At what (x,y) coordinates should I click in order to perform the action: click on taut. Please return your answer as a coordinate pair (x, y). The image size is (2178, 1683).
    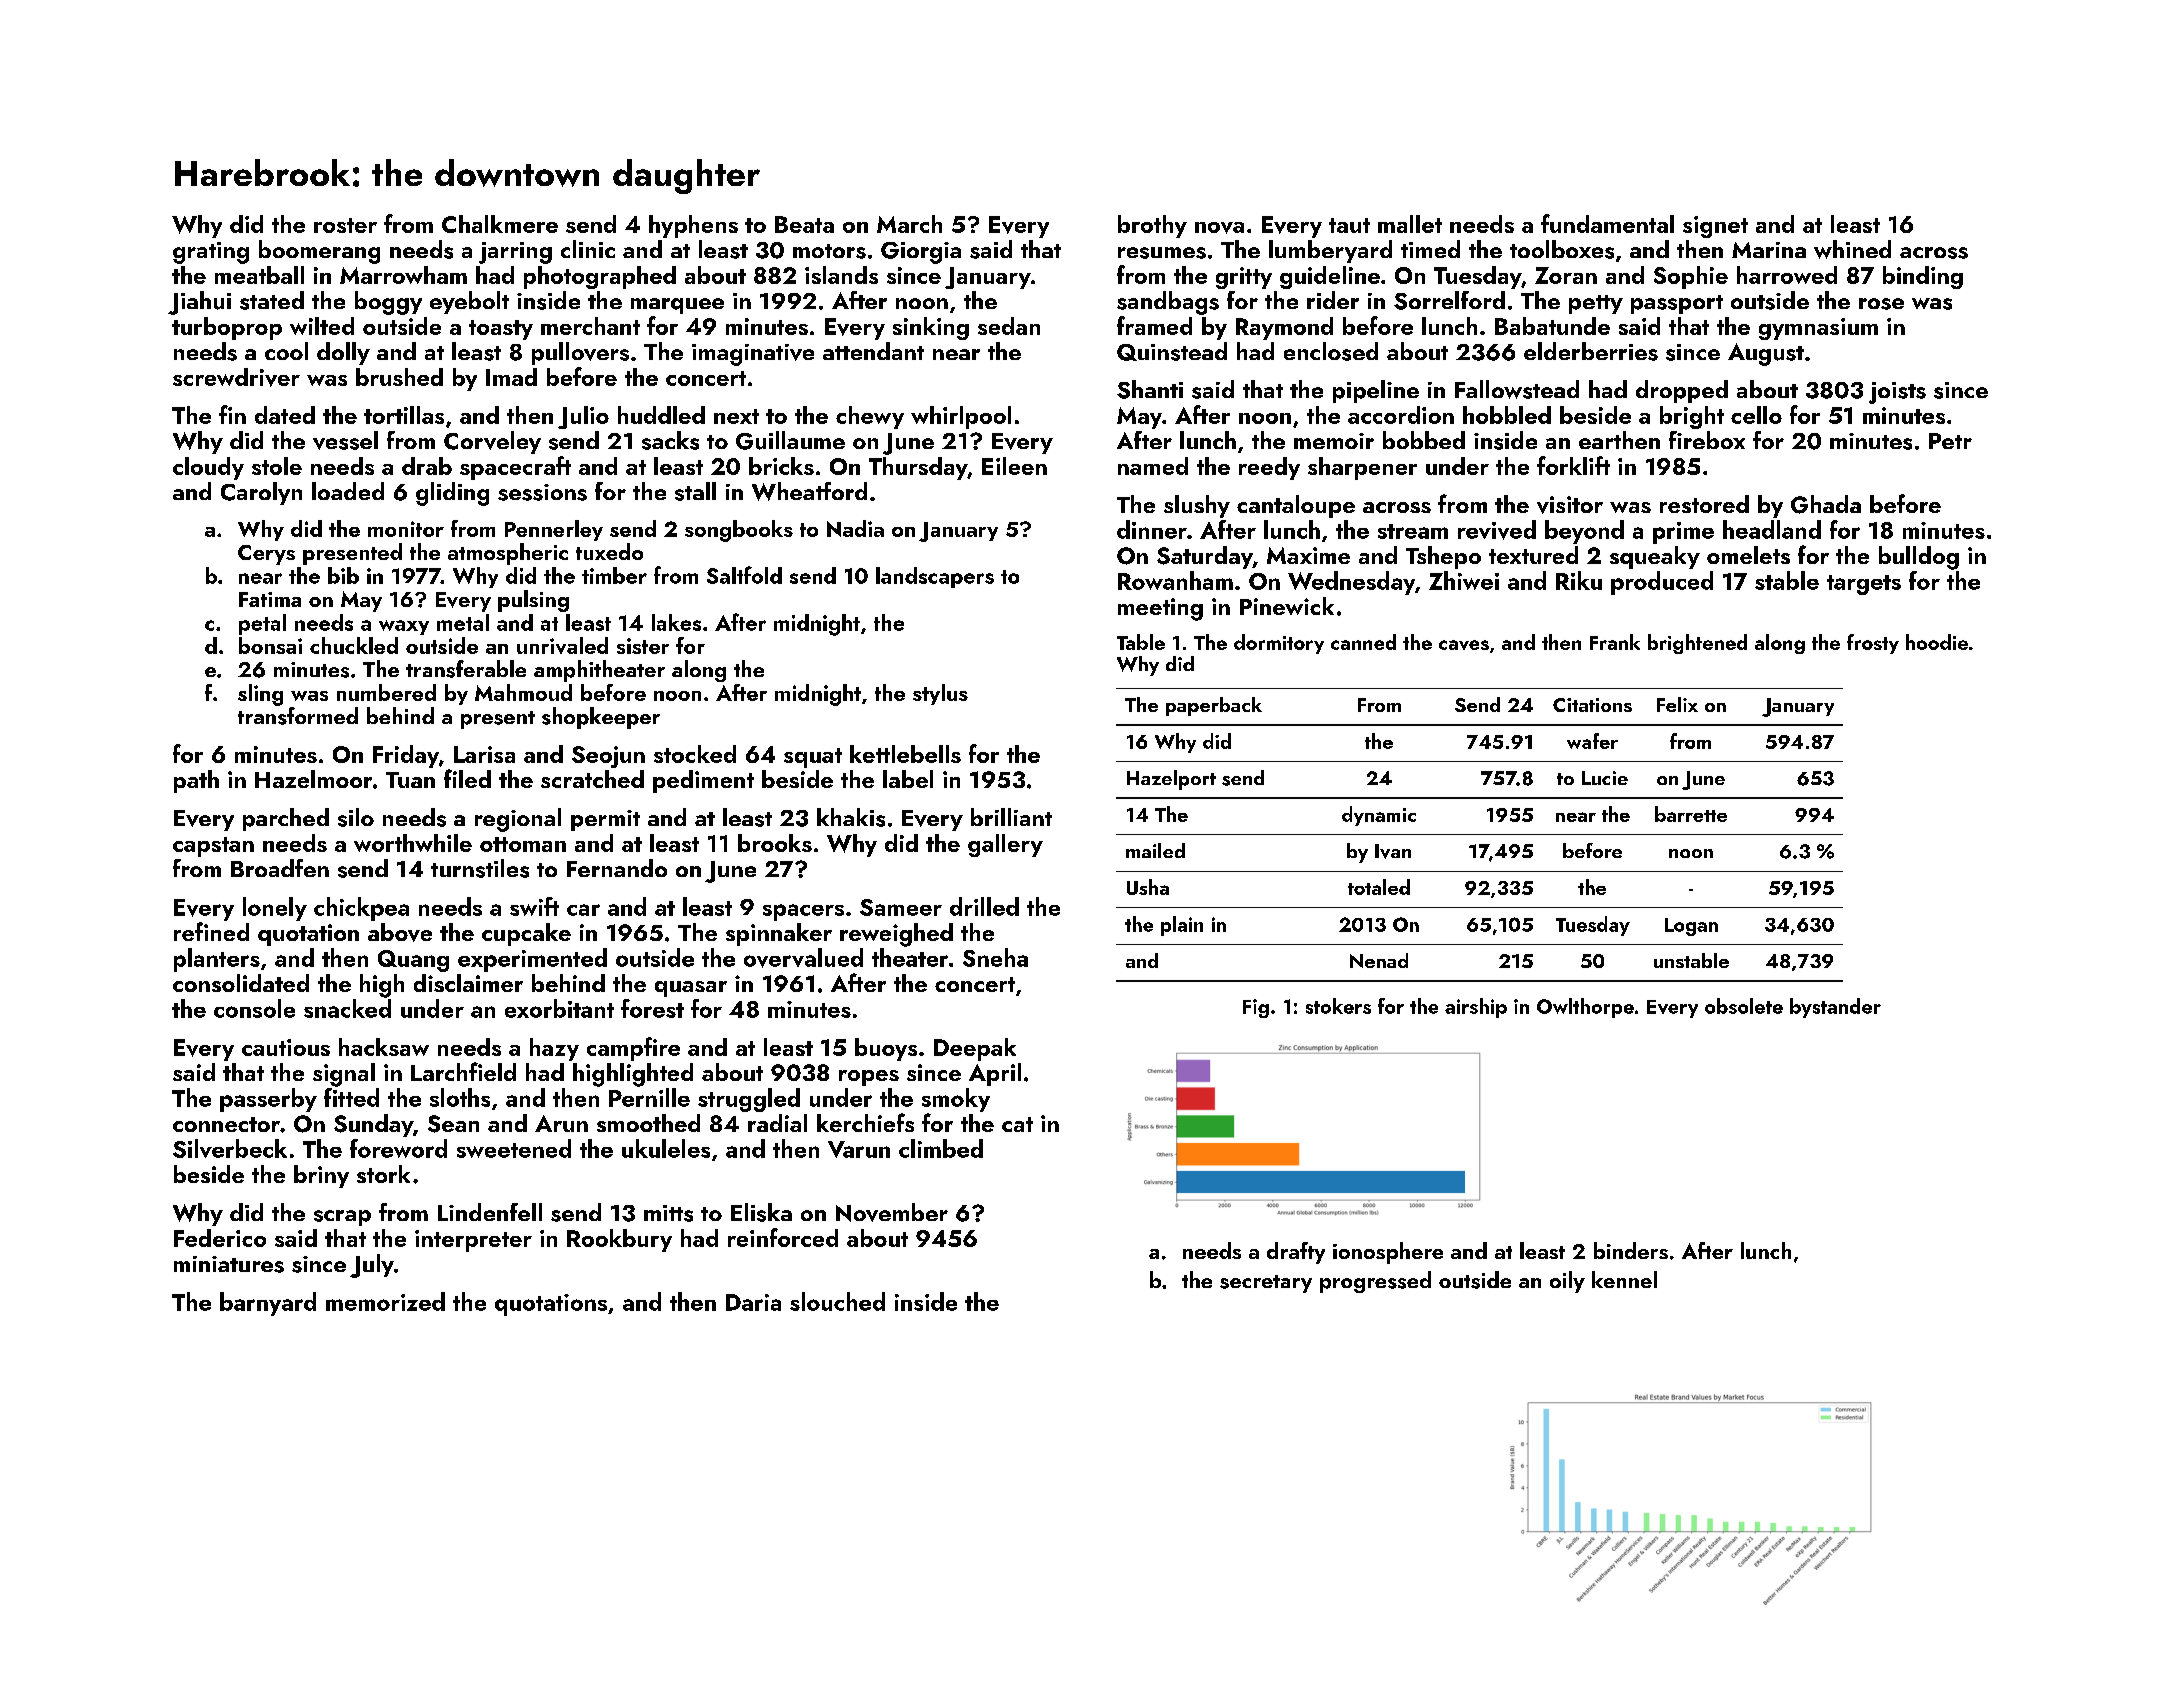
    Looking at the image, I should click on (1349, 225).
